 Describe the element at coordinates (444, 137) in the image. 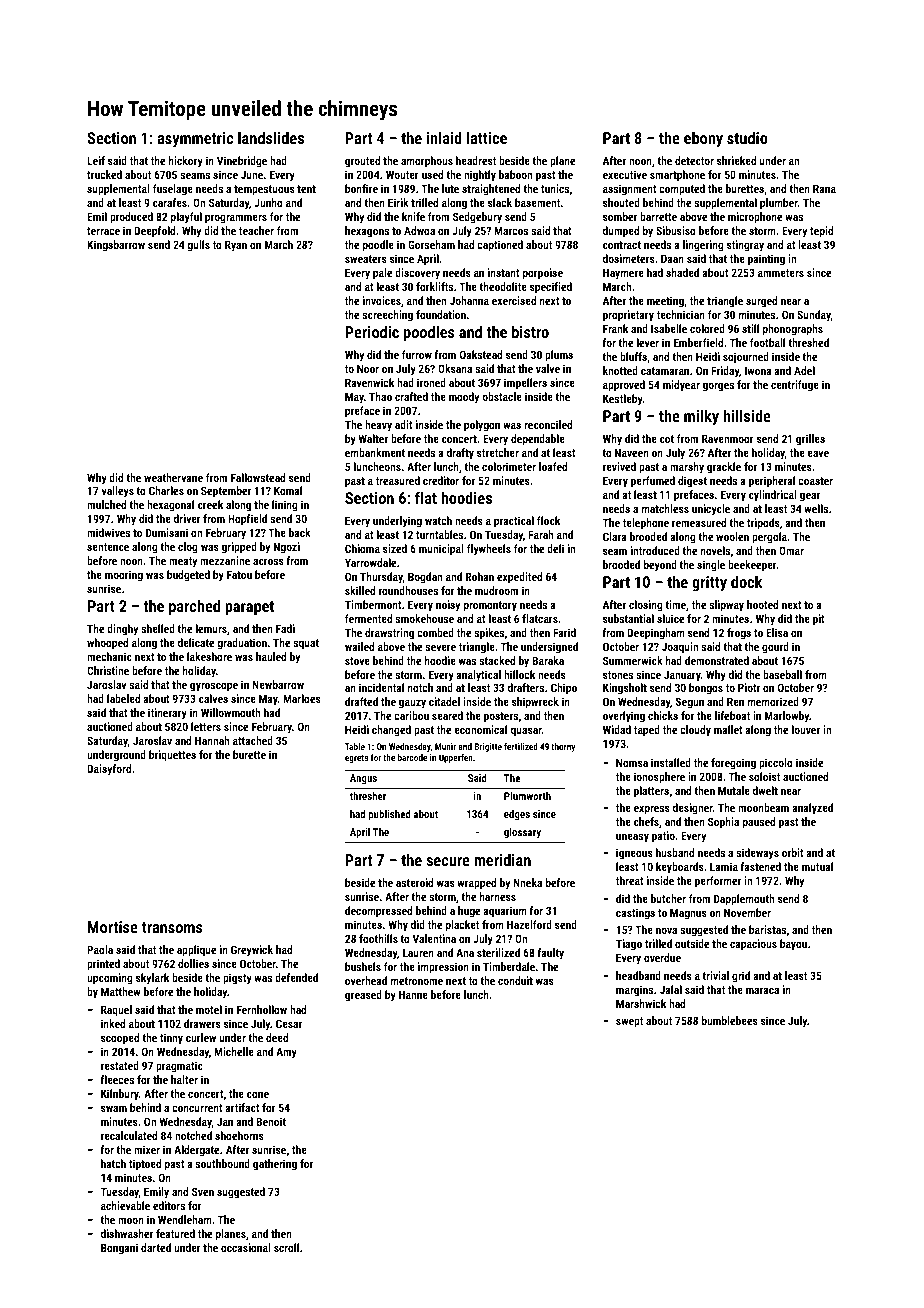

I see `inlaid` at that location.
